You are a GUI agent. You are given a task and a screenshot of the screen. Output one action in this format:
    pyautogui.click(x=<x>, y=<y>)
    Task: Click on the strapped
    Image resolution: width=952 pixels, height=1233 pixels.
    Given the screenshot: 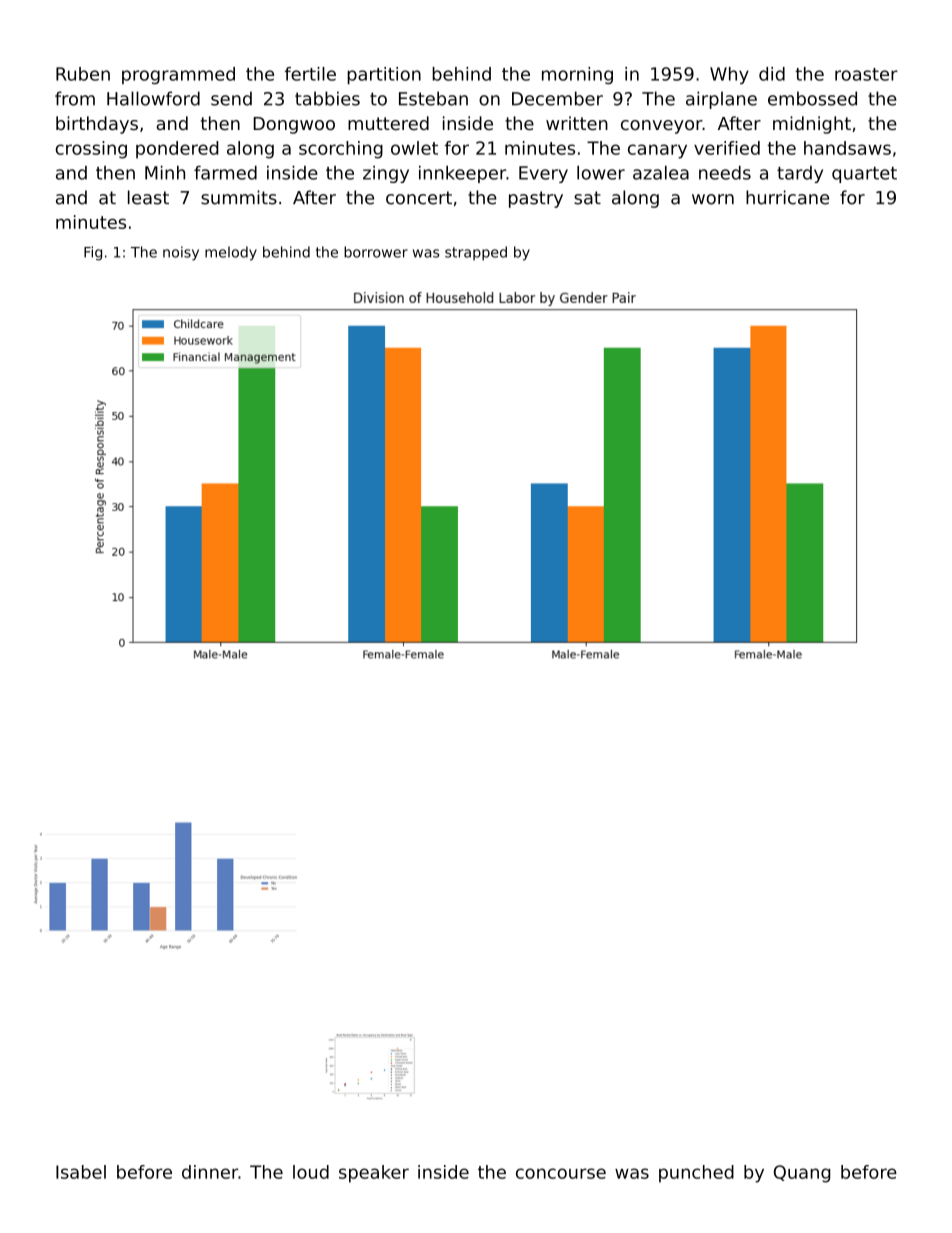 What is the action you would take?
    pyautogui.click(x=476, y=253)
